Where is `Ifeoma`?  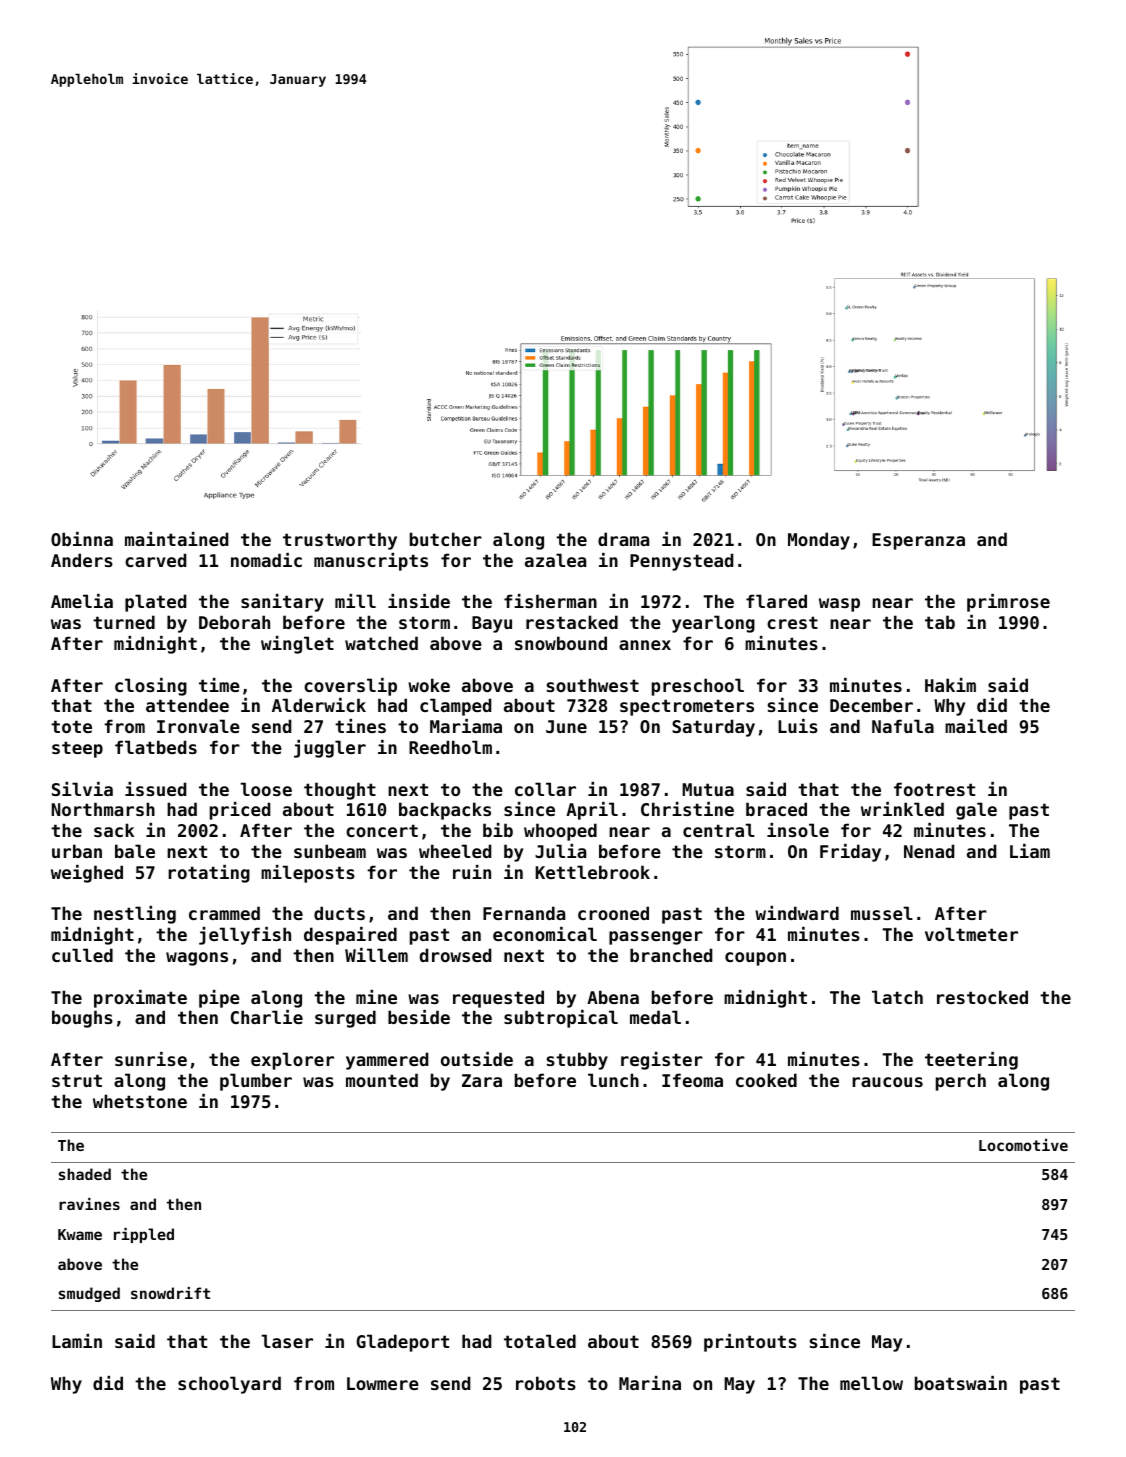
Ifeoma is located at coordinates (692, 1080).
